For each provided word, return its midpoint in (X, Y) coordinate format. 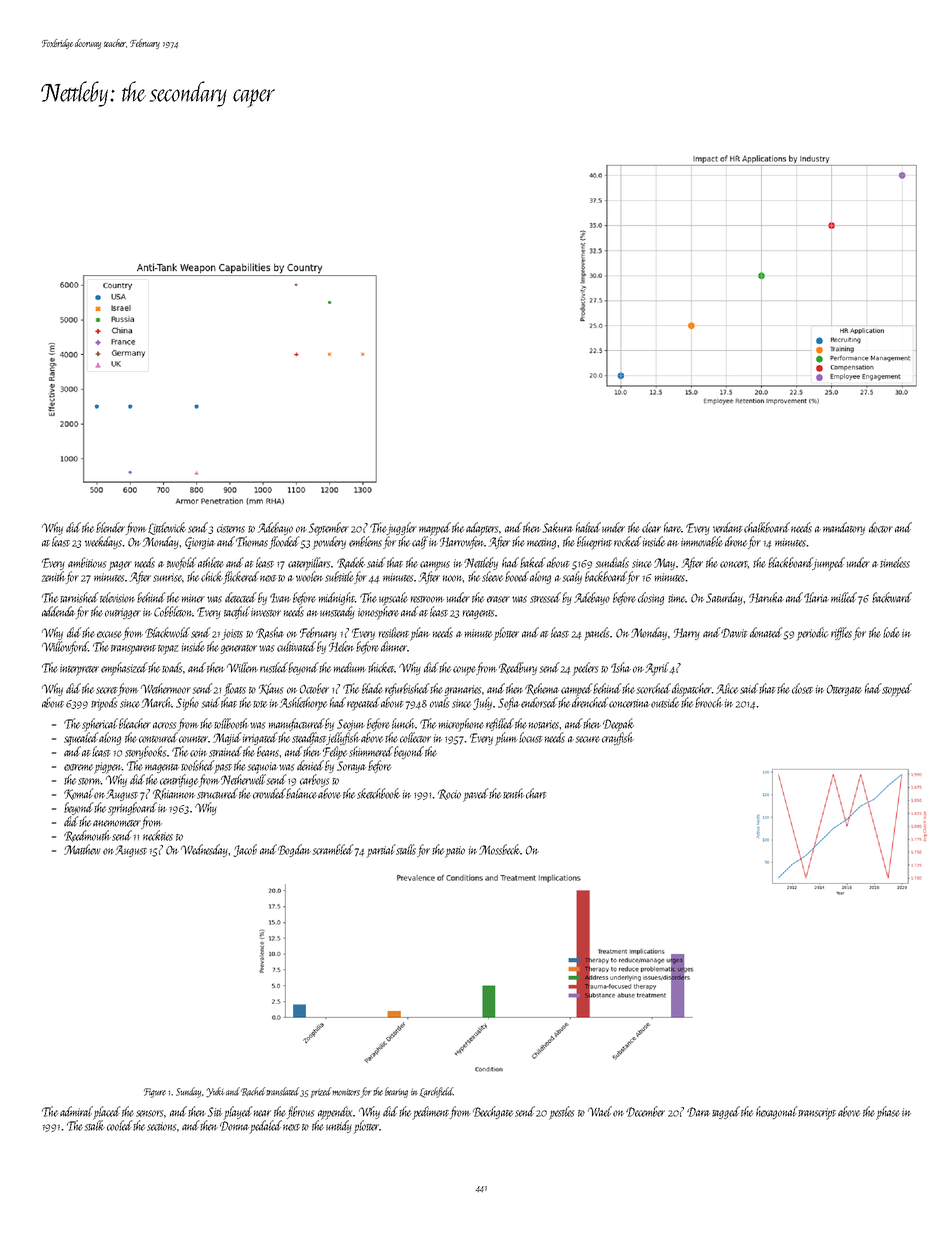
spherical (100, 725)
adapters (482, 529)
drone (736, 541)
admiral (76, 1111)
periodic (812, 634)
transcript (817, 1114)
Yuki (215, 1092)
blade (372, 688)
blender (110, 527)
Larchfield (436, 1092)
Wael (600, 1111)
